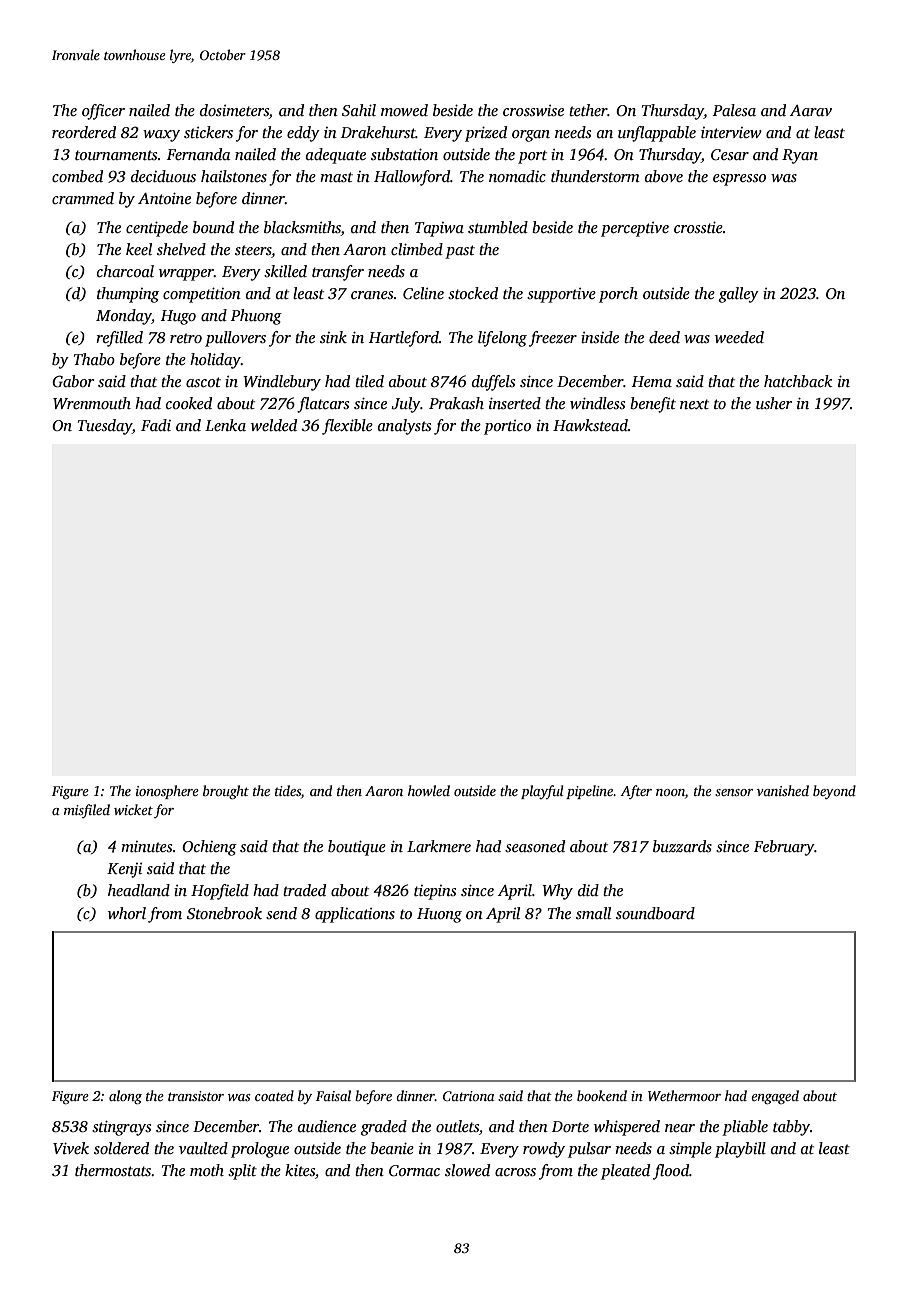 The image size is (908, 1316). I want to click on Tapiwa, so click(439, 229).
